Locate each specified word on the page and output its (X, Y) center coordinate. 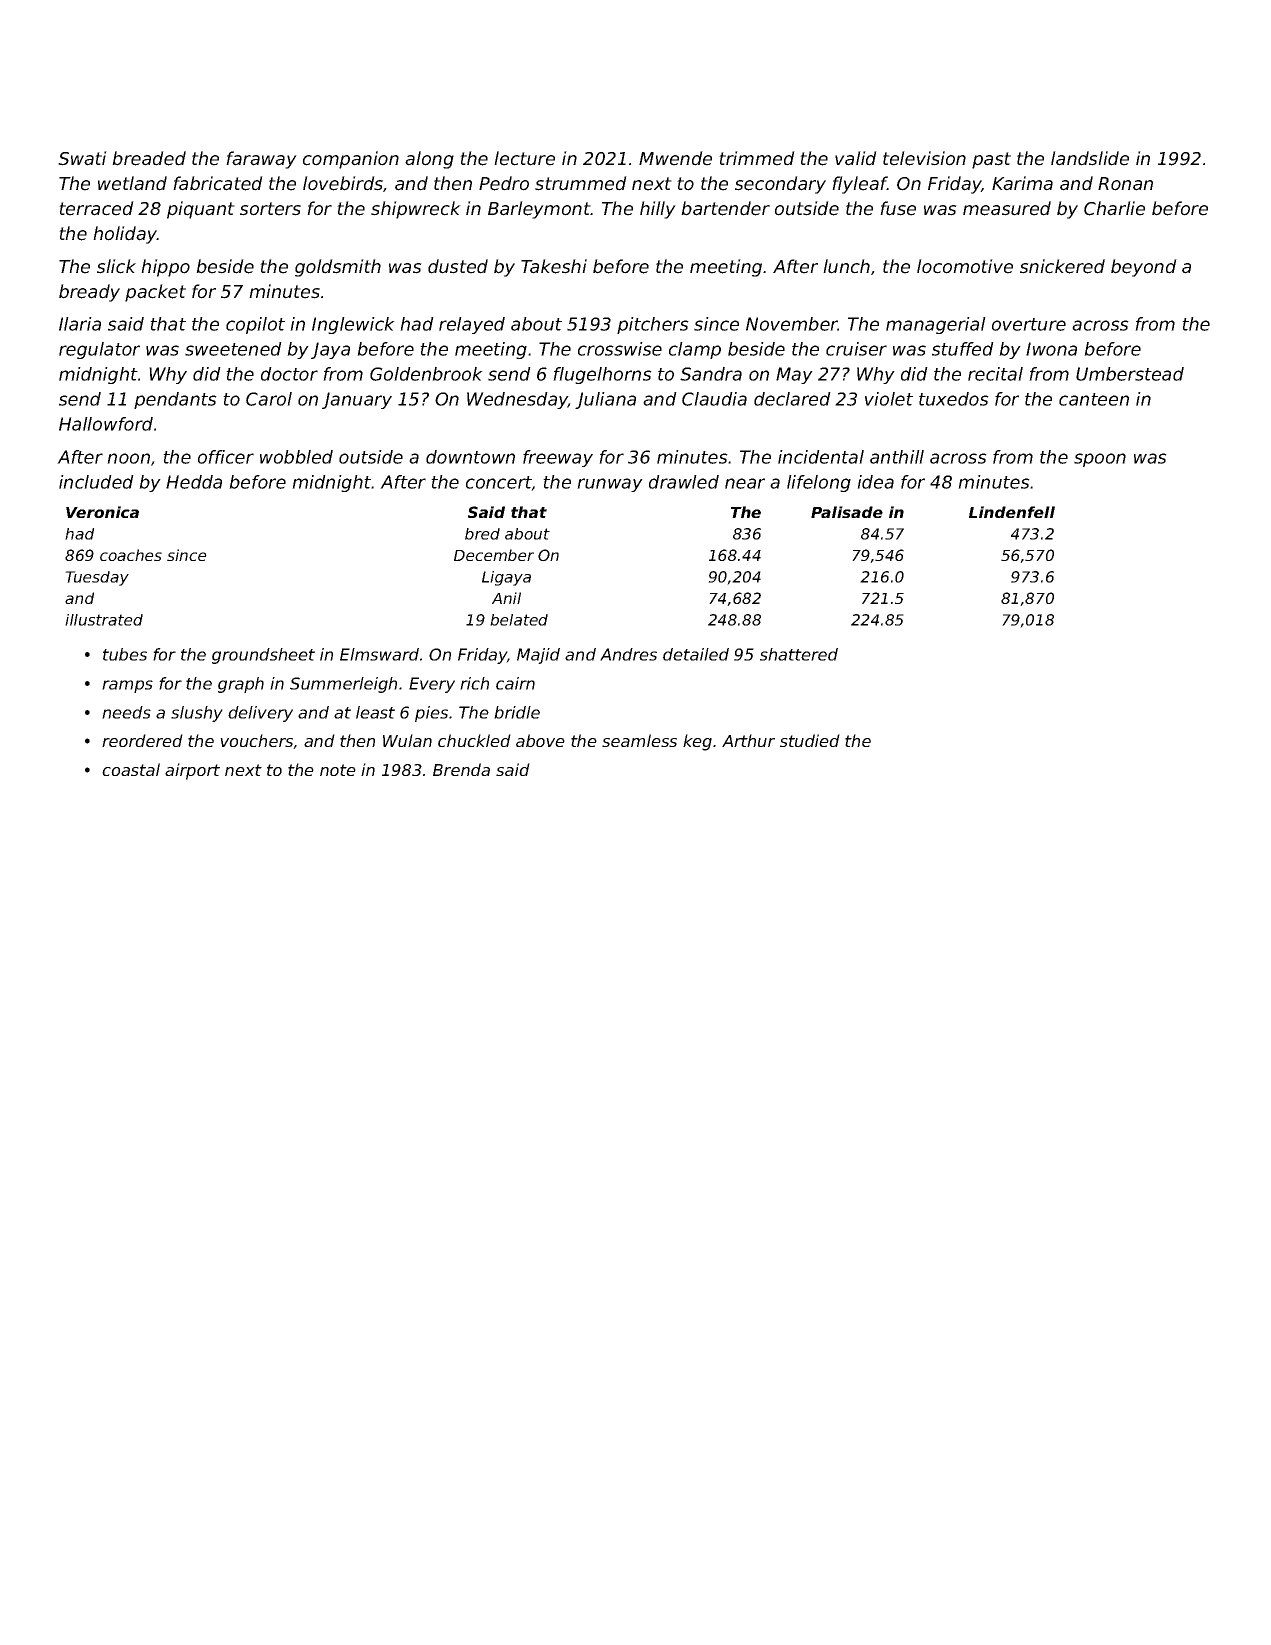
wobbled (296, 457)
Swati (82, 158)
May (794, 375)
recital (995, 374)
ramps (127, 686)
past (991, 160)
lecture (524, 158)
